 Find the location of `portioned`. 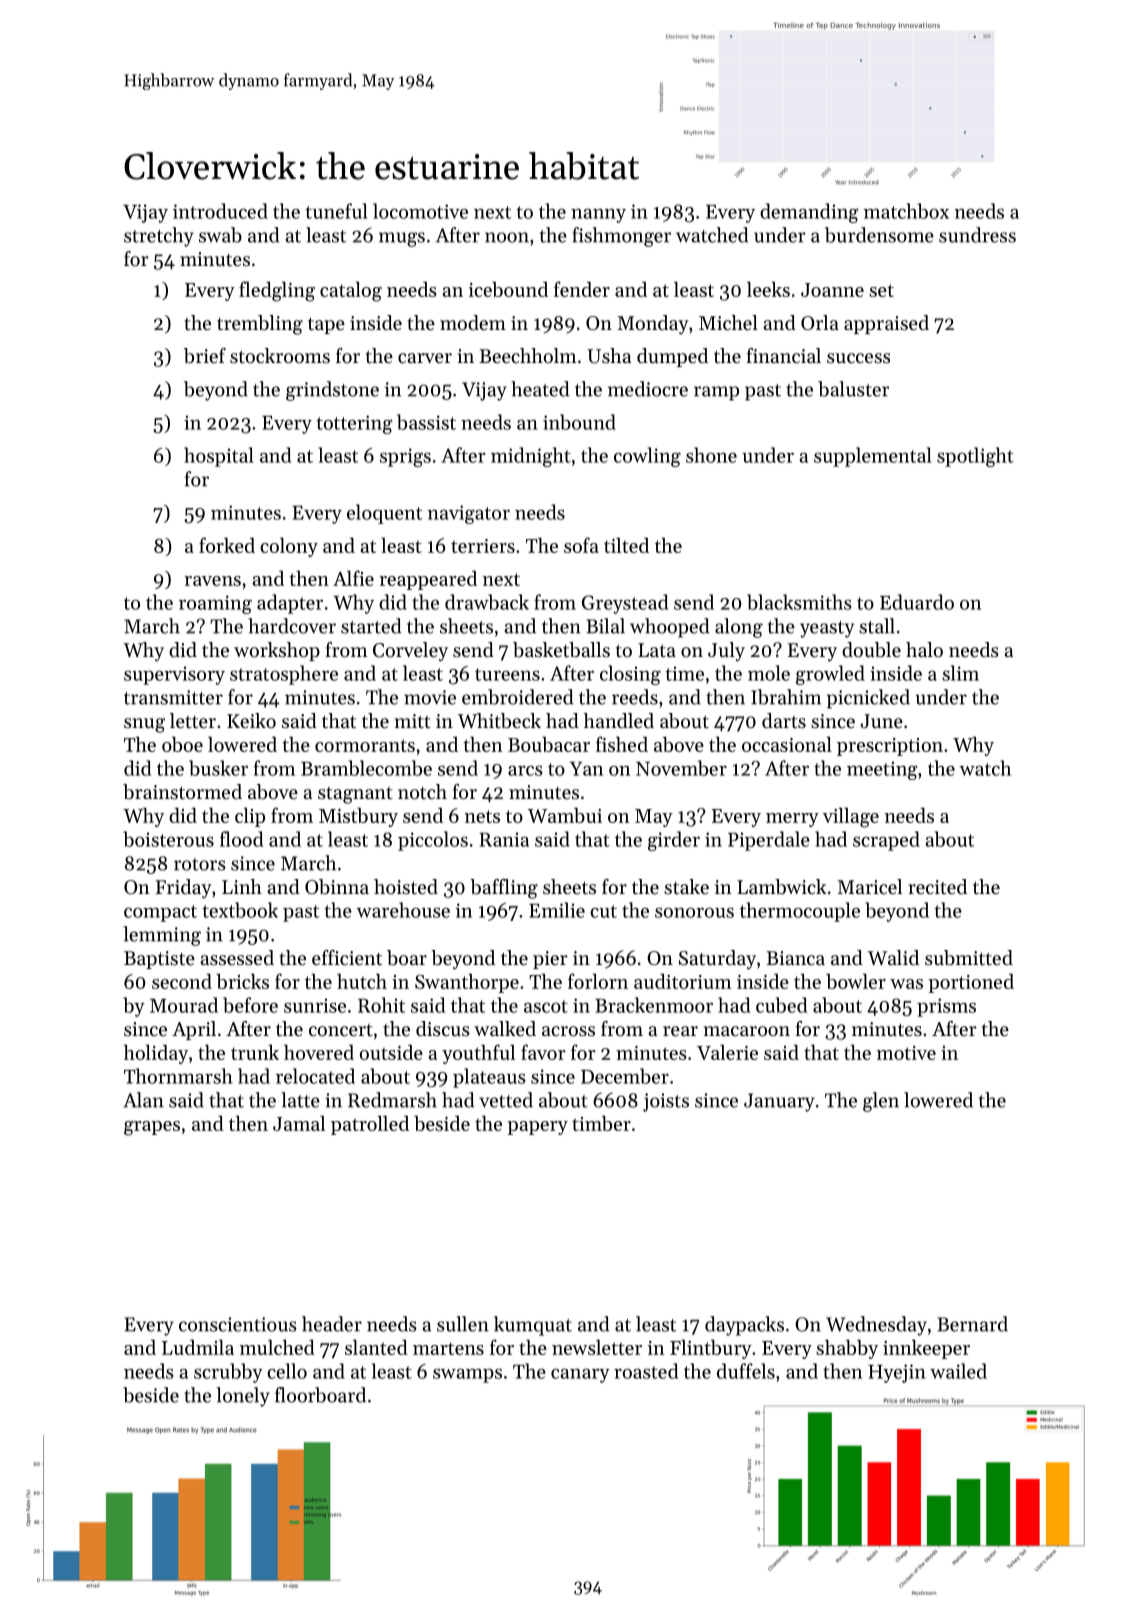

portioned is located at coordinates (971, 983).
